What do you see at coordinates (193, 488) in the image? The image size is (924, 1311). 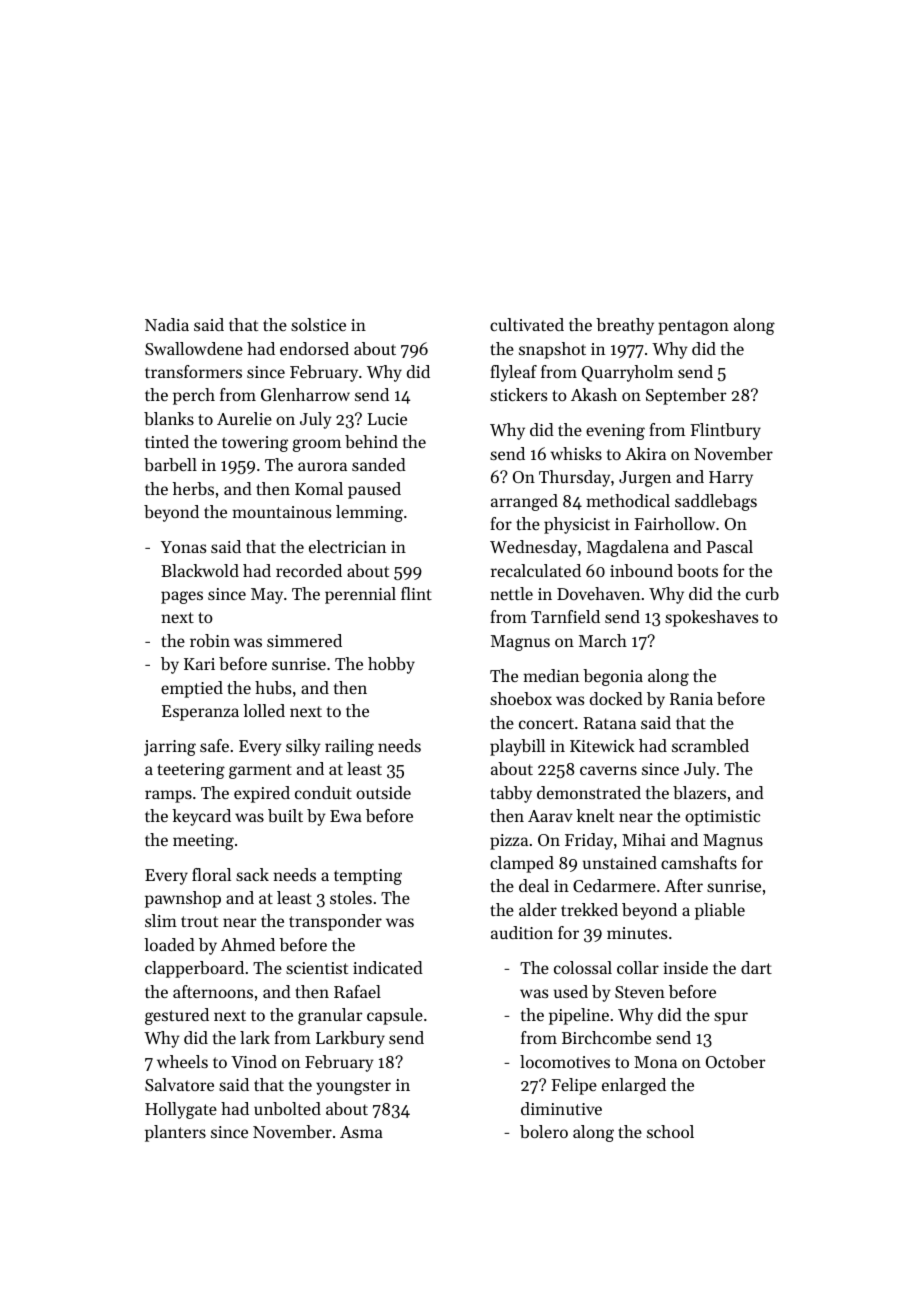 I see `herbs` at bounding box center [193, 488].
